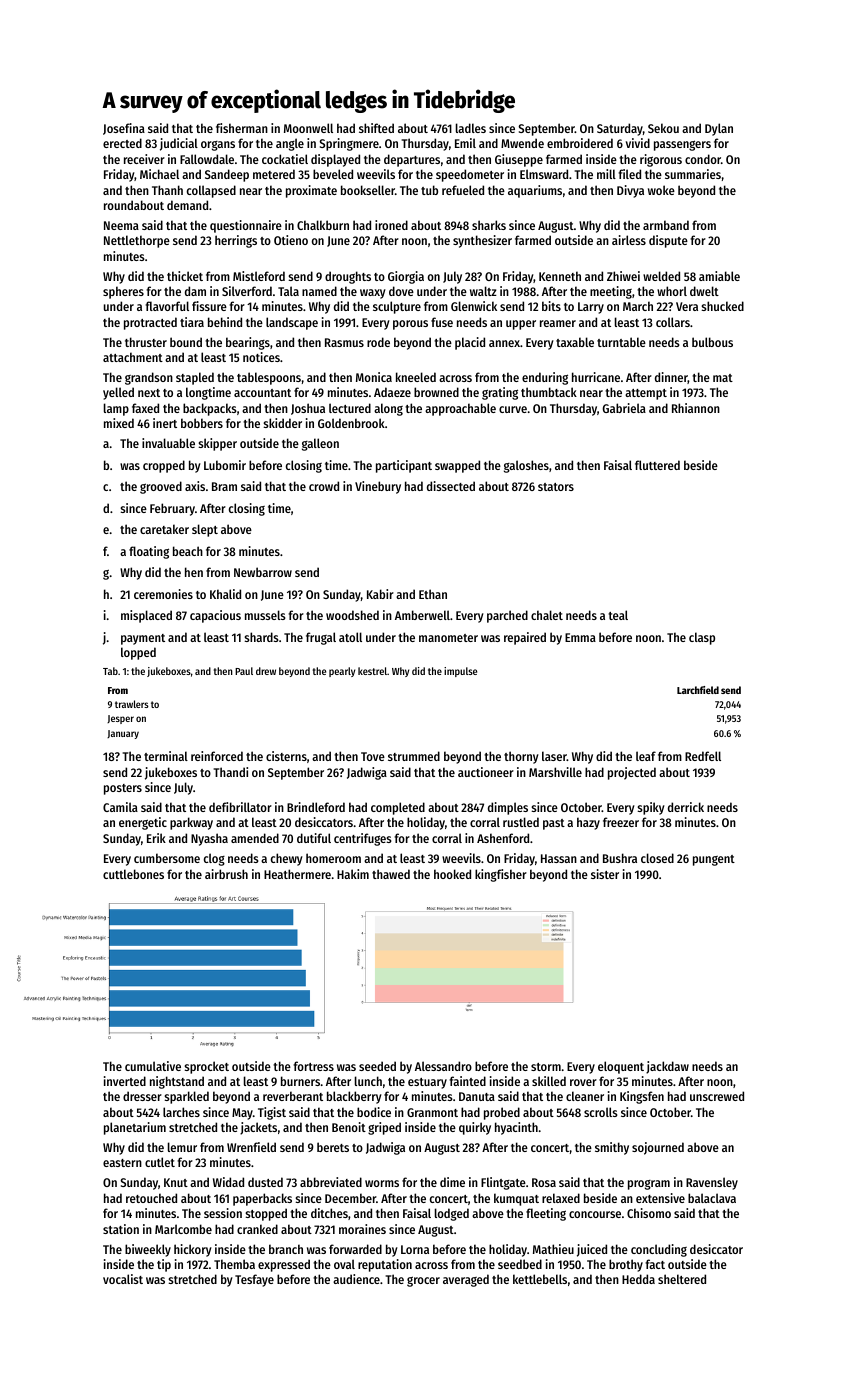  Describe the element at coordinates (255, 838) in the page. I see `amended` at that location.
